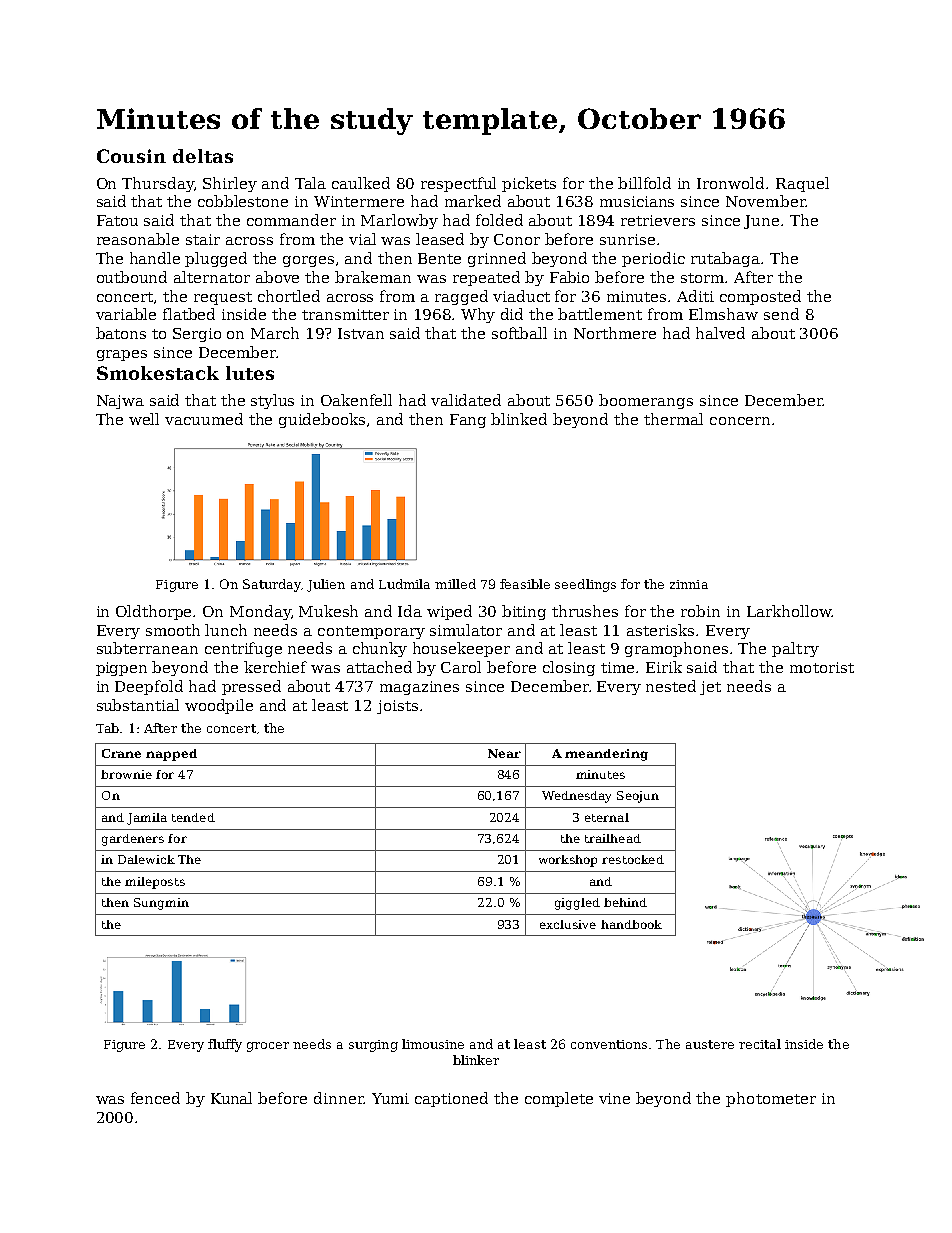  Describe the element at coordinates (458, 184) in the screenshot. I see `respectful` at that location.
